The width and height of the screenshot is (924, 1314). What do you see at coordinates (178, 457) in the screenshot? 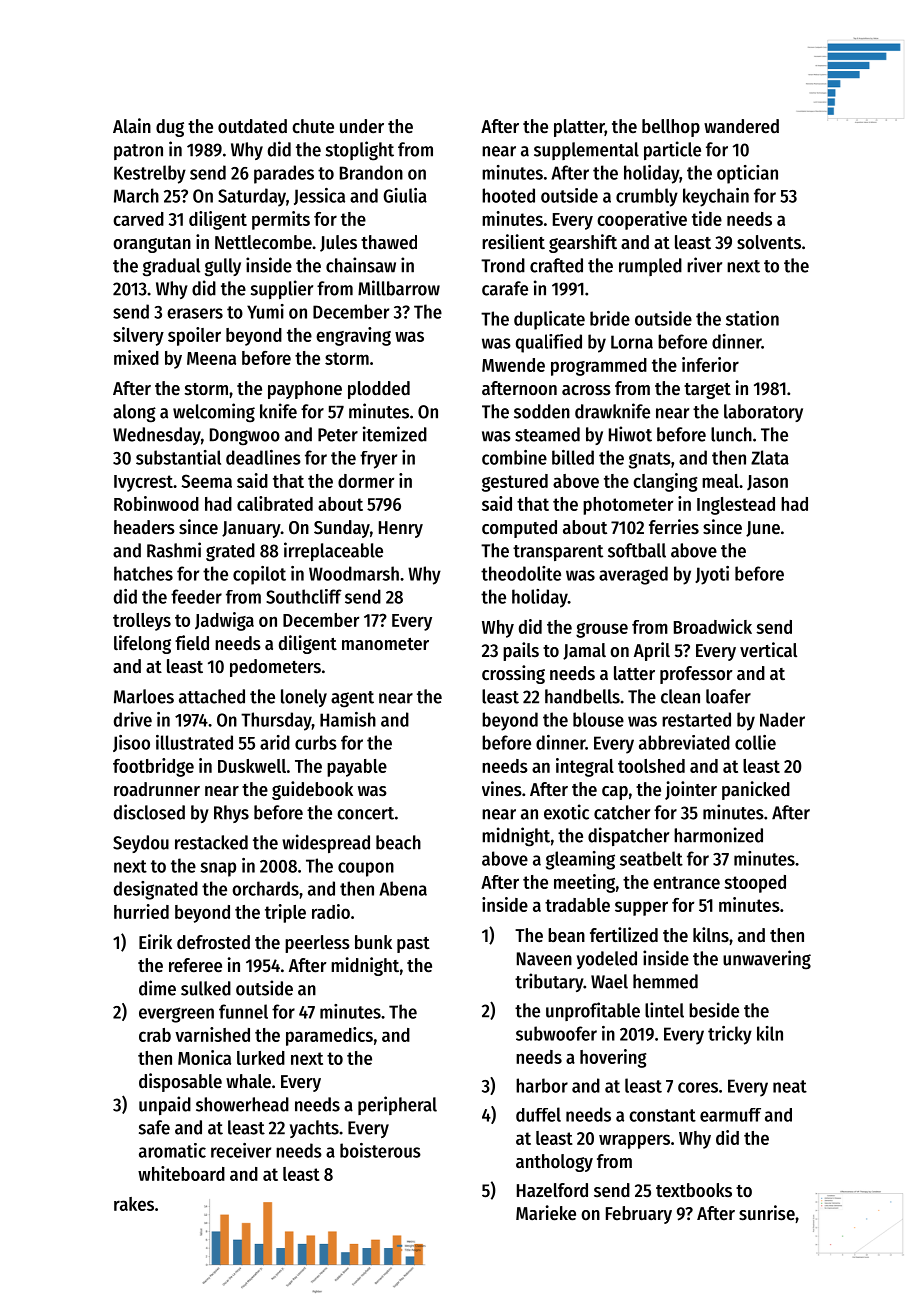
I see `substantial` at bounding box center [178, 457].
